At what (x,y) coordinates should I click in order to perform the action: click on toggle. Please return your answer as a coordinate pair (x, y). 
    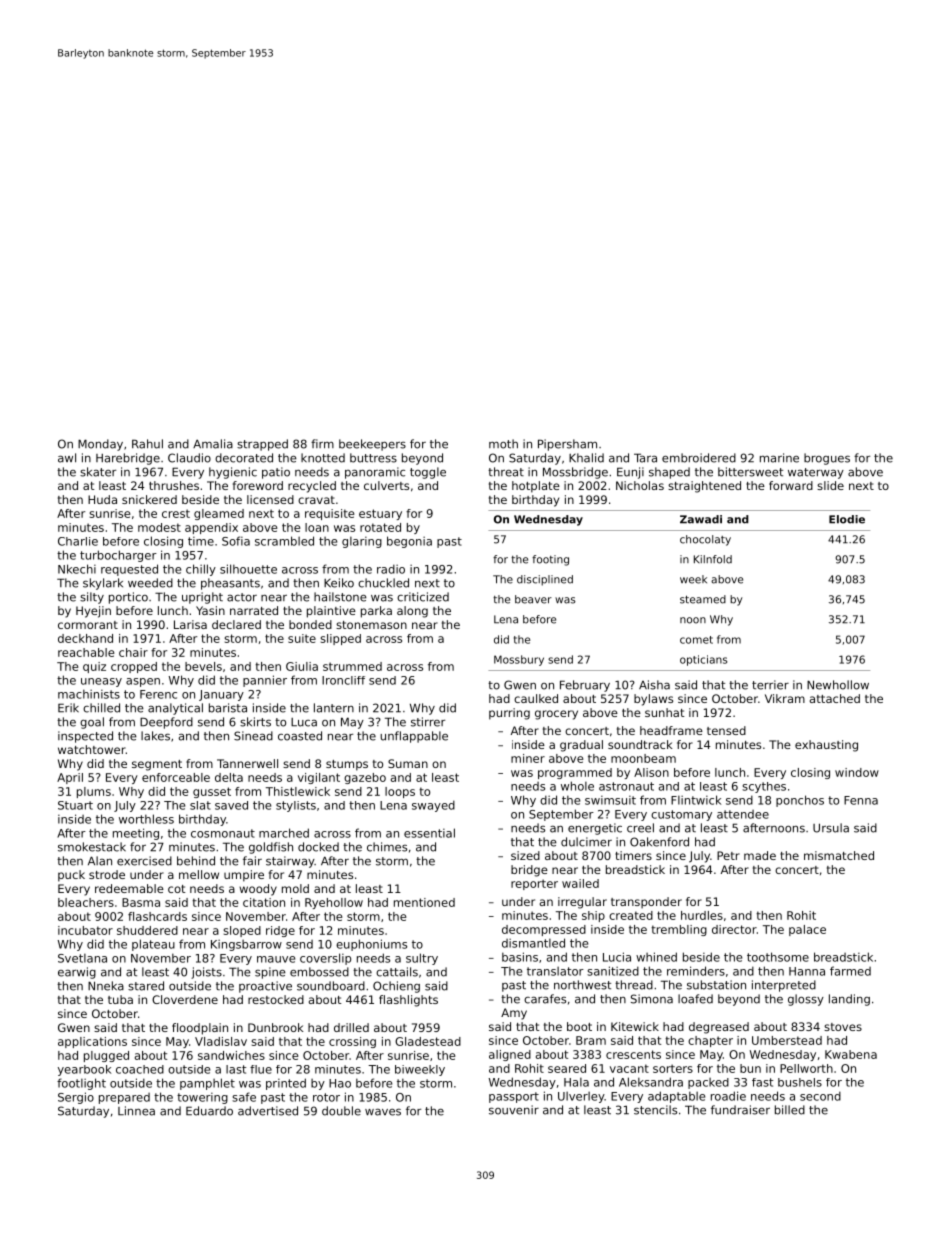
    Looking at the image, I should click on (428, 473).
